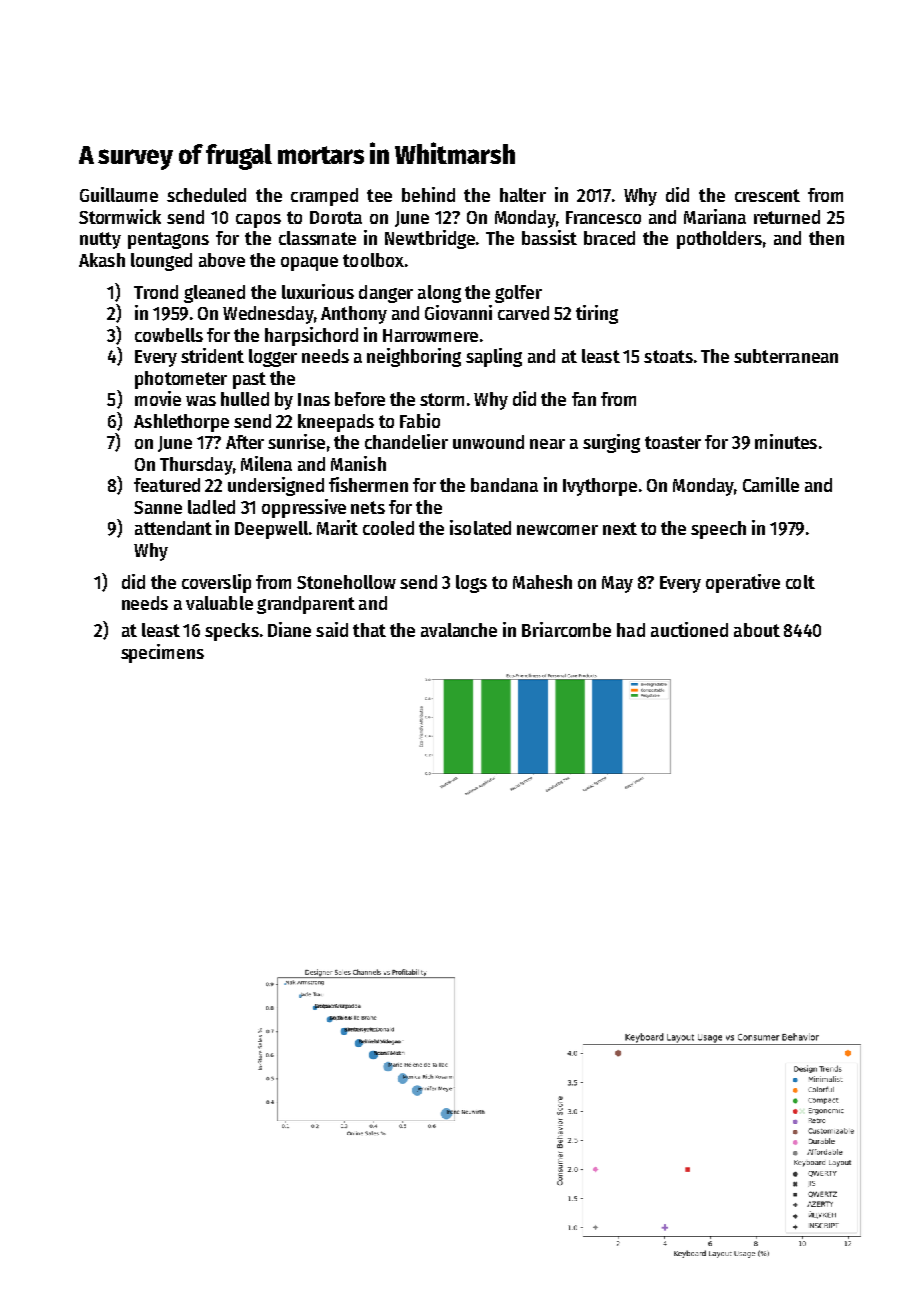 The height and width of the screenshot is (1314, 924). Describe the element at coordinates (719, 240) in the screenshot. I see `potholders` at that location.
